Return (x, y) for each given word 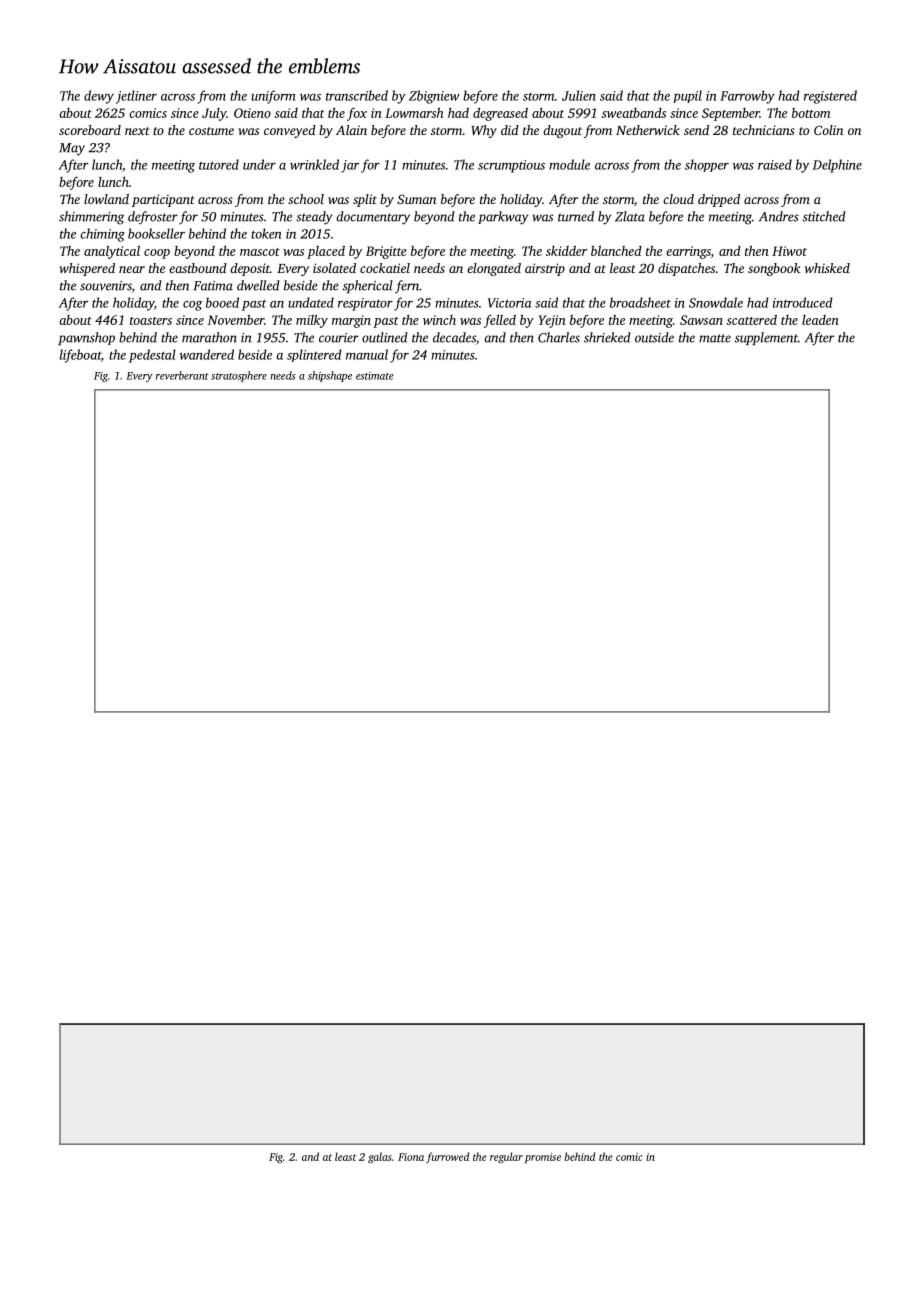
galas (380, 1158)
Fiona (411, 1157)
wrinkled (314, 164)
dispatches (686, 269)
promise (543, 1158)
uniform (273, 97)
